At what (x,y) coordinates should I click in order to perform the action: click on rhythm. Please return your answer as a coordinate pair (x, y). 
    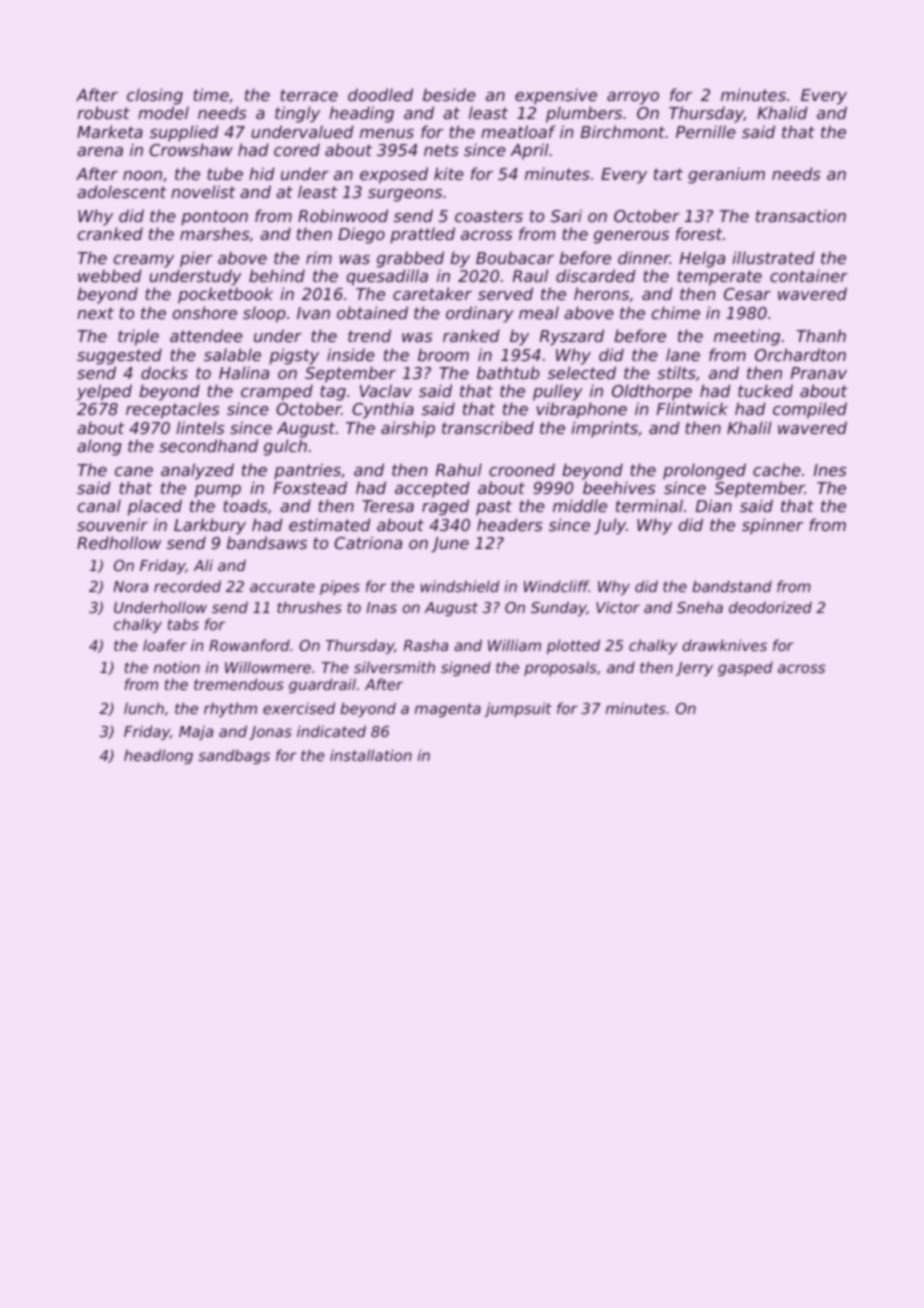
    Looking at the image, I should click on (230, 709).
